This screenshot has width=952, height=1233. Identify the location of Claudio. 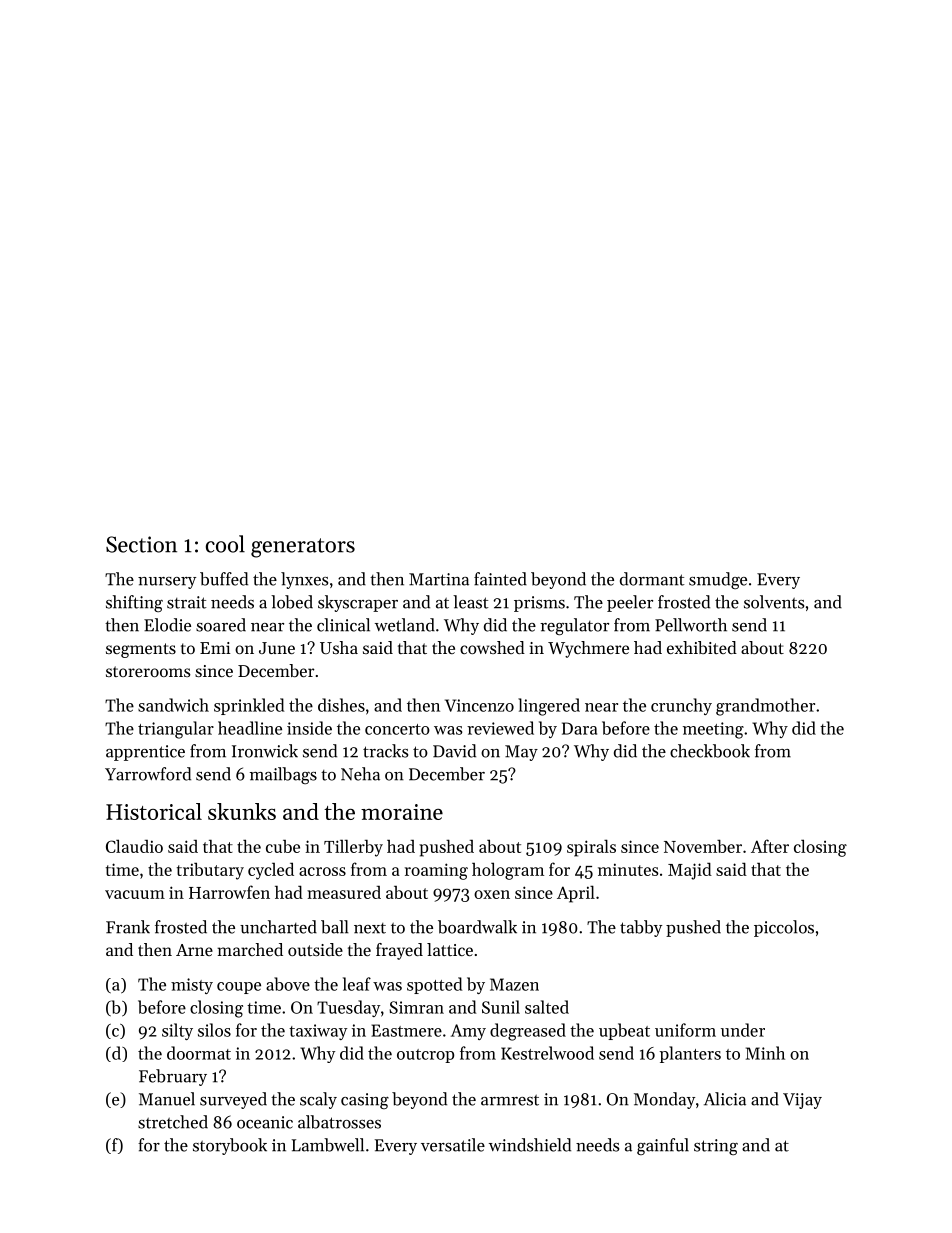
(134, 846).
